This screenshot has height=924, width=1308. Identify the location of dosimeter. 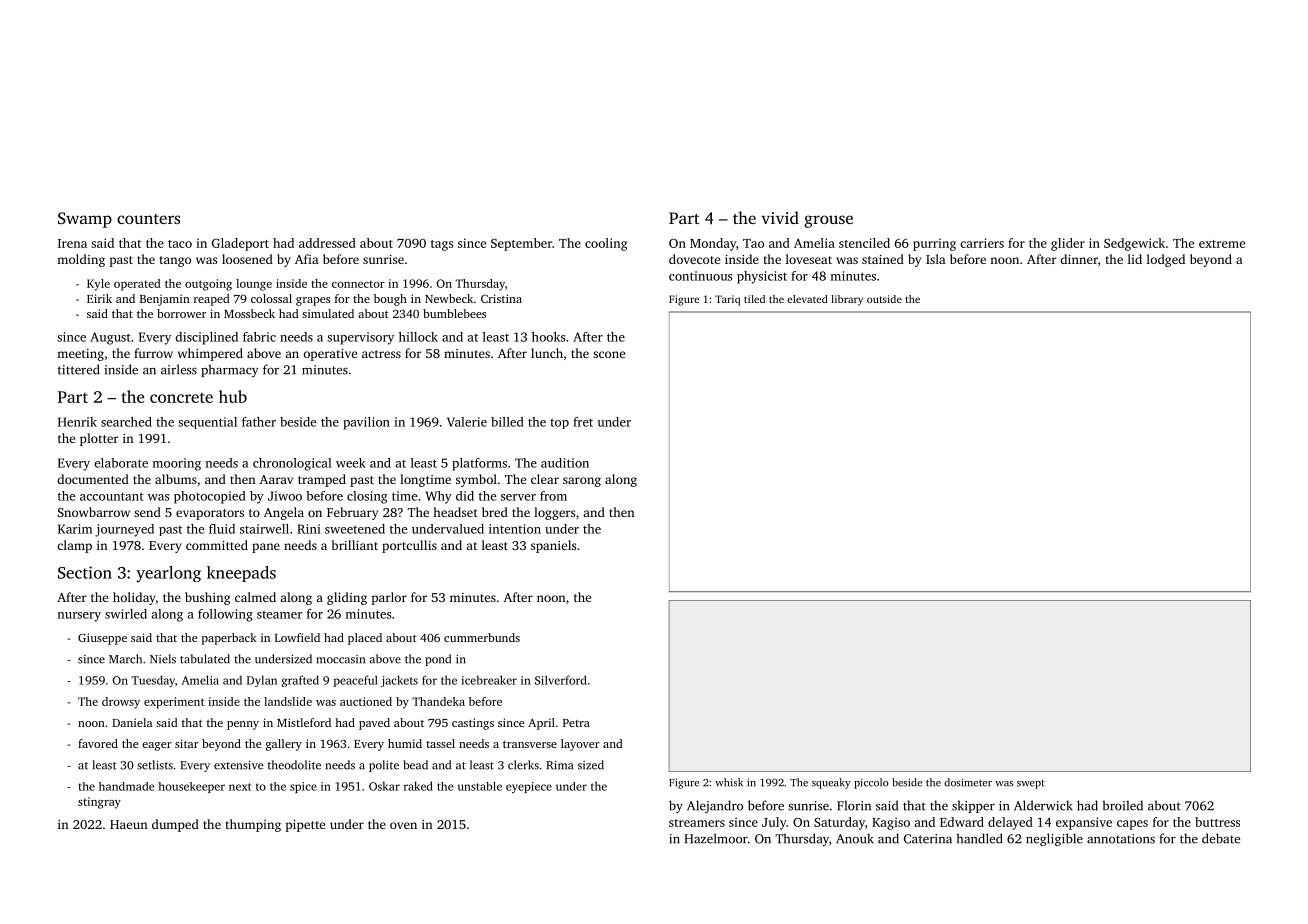
(968, 782).
